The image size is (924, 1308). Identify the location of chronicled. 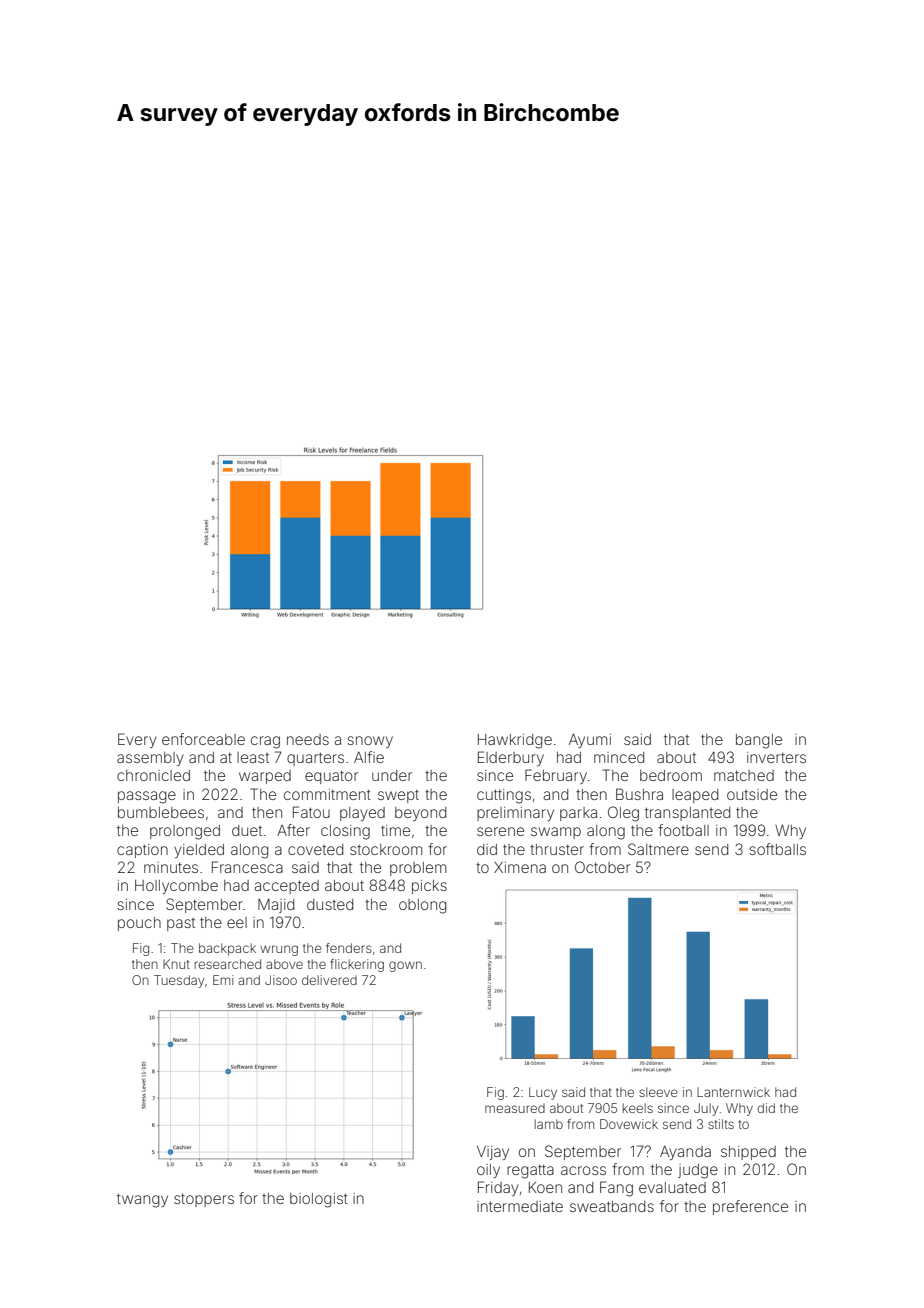
(153, 775).
